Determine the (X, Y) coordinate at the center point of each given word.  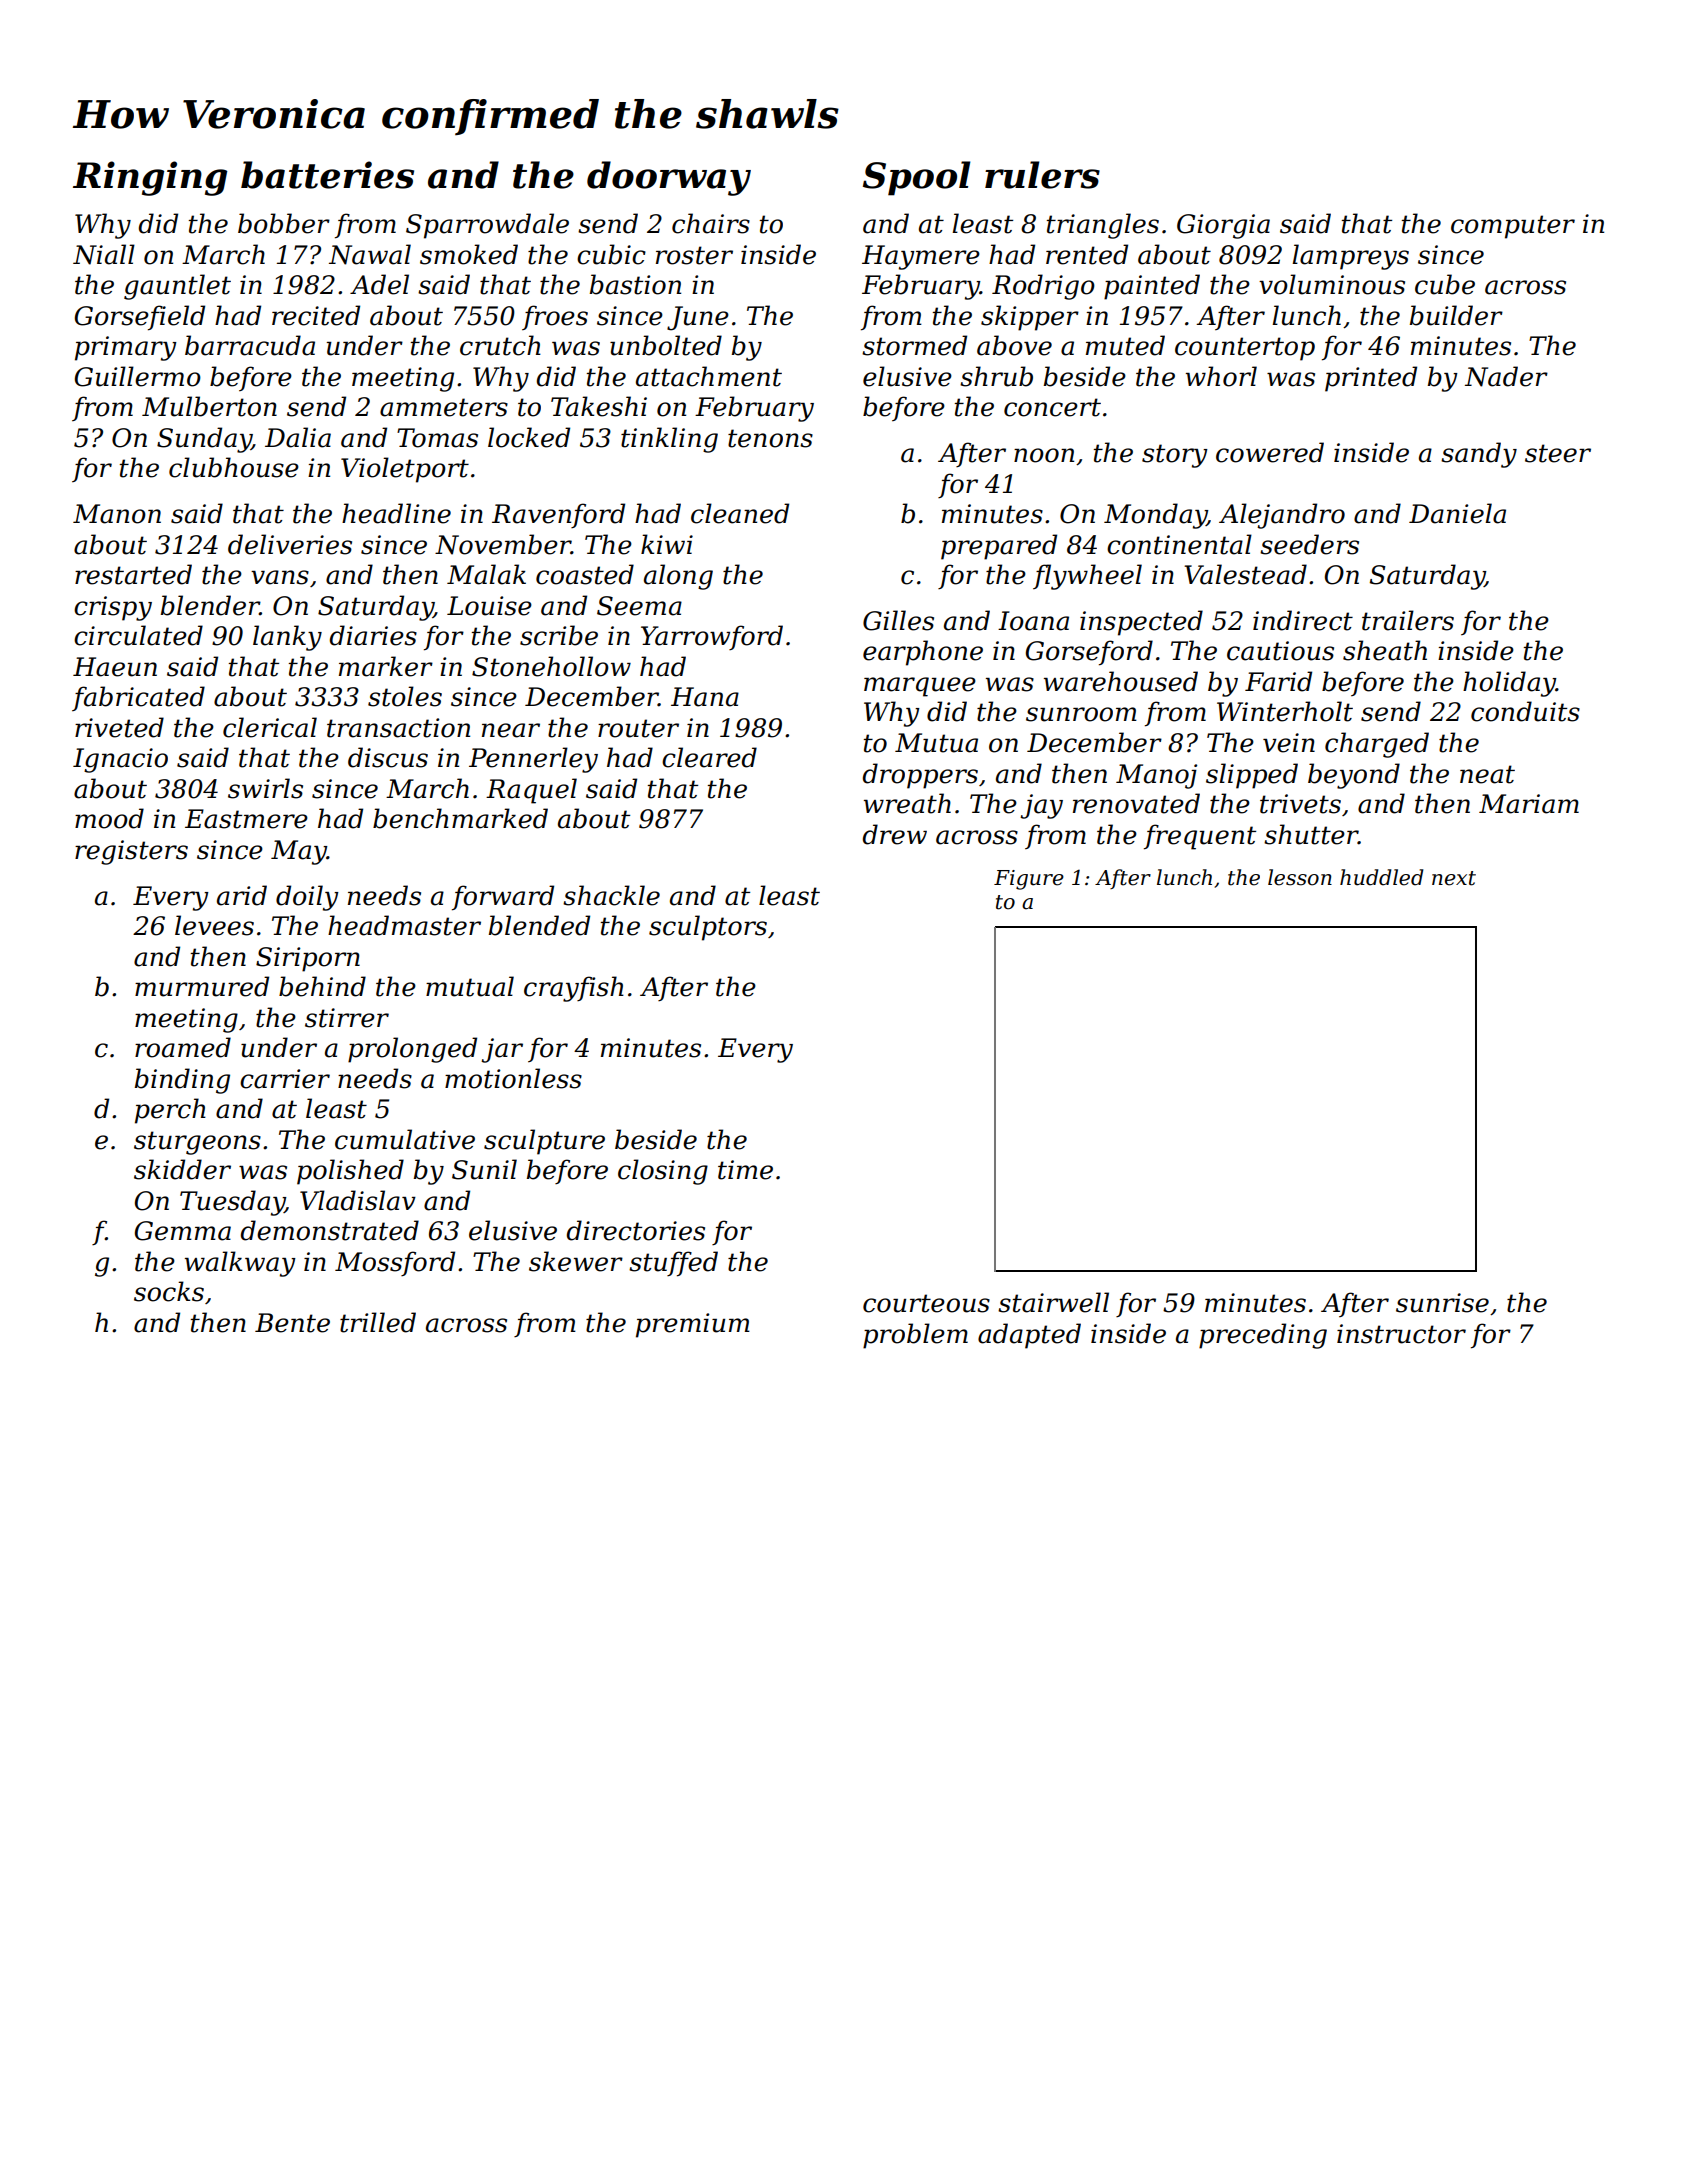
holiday (1509, 684)
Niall (104, 254)
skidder (182, 1169)
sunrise (1442, 1303)
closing (663, 1172)
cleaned (740, 513)
